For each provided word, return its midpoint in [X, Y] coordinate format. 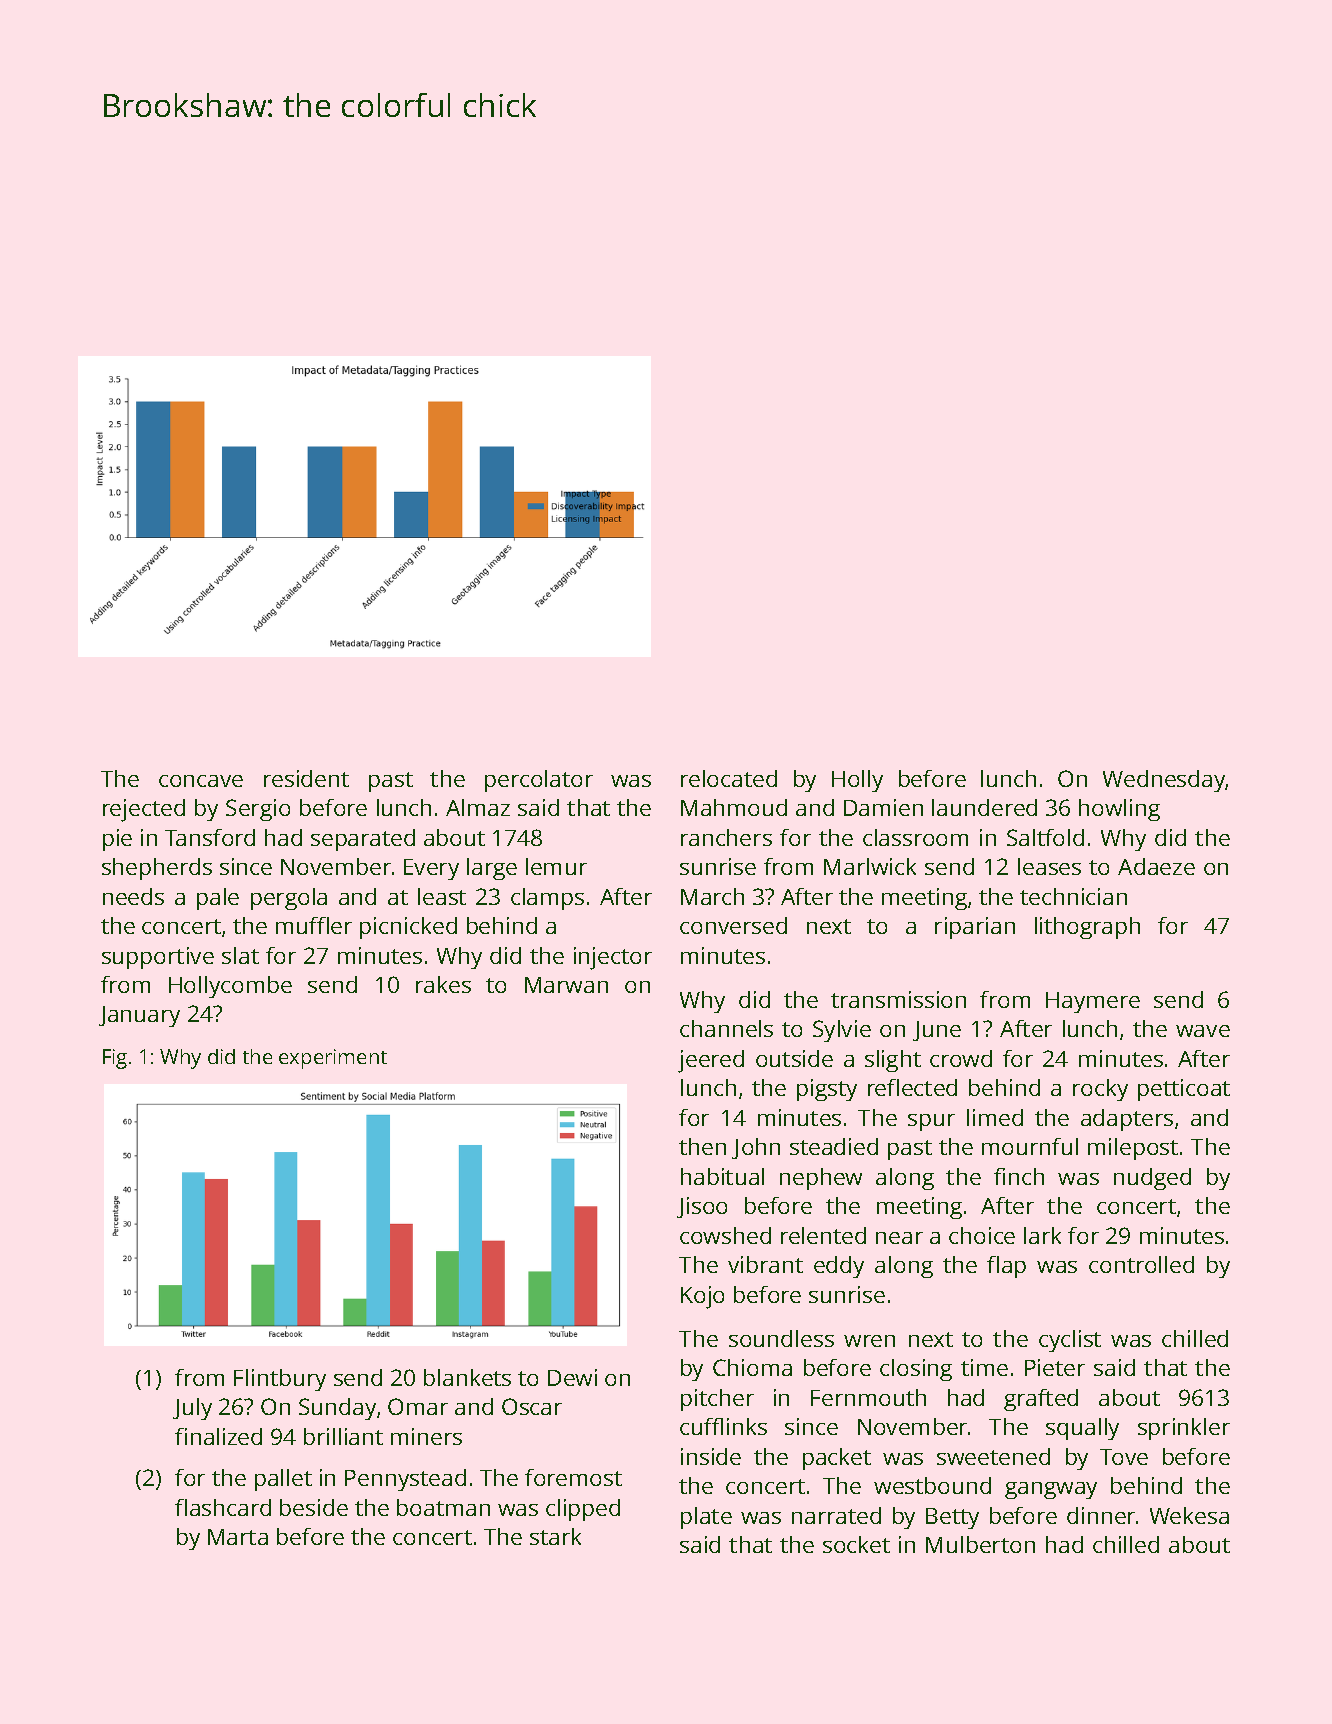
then [702, 1146]
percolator [539, 781]
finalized [218, 1436]
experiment [333, 1059]
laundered [984, 807]
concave [201, 781]
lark [1042, 1235]
